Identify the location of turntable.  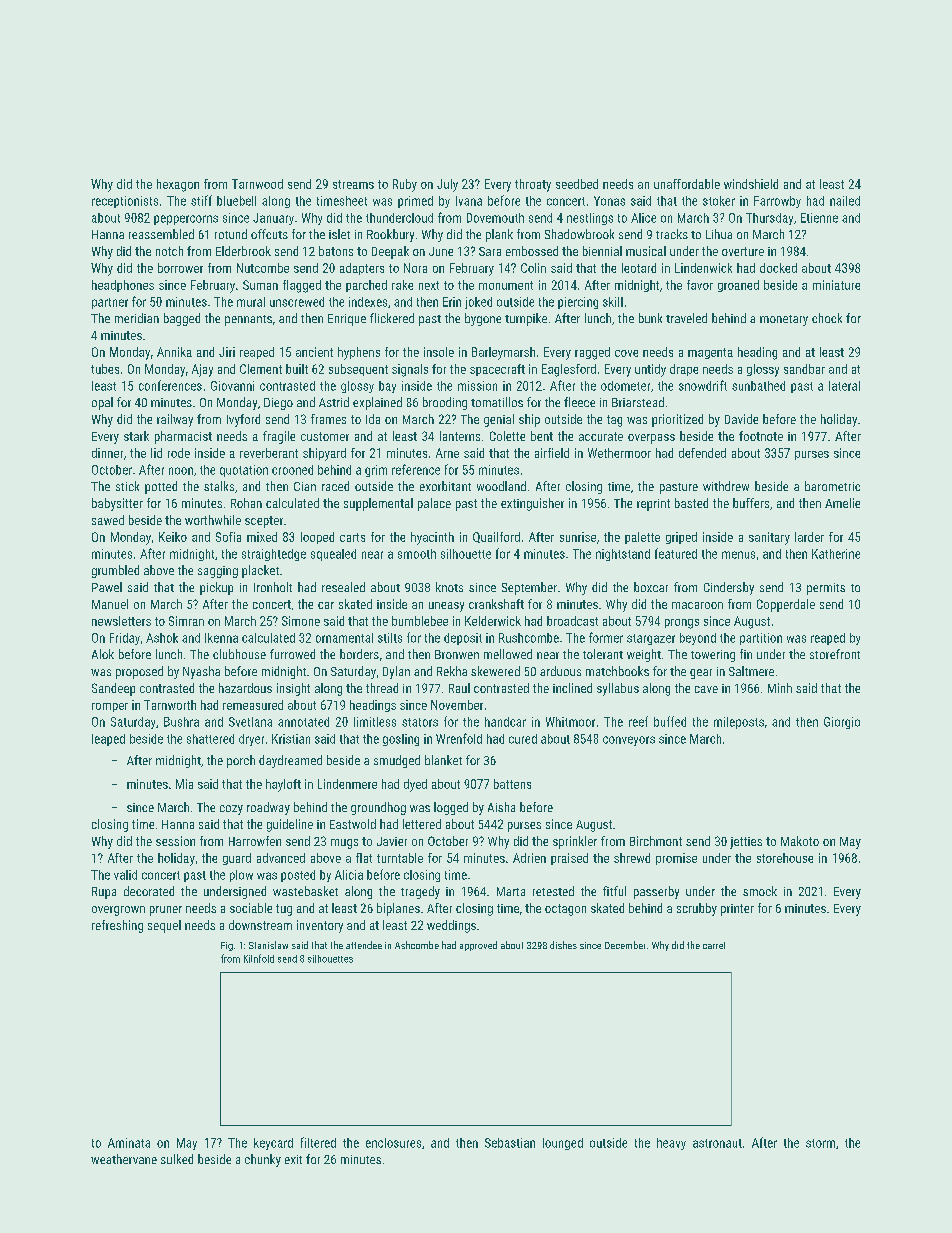
(400, 858).
